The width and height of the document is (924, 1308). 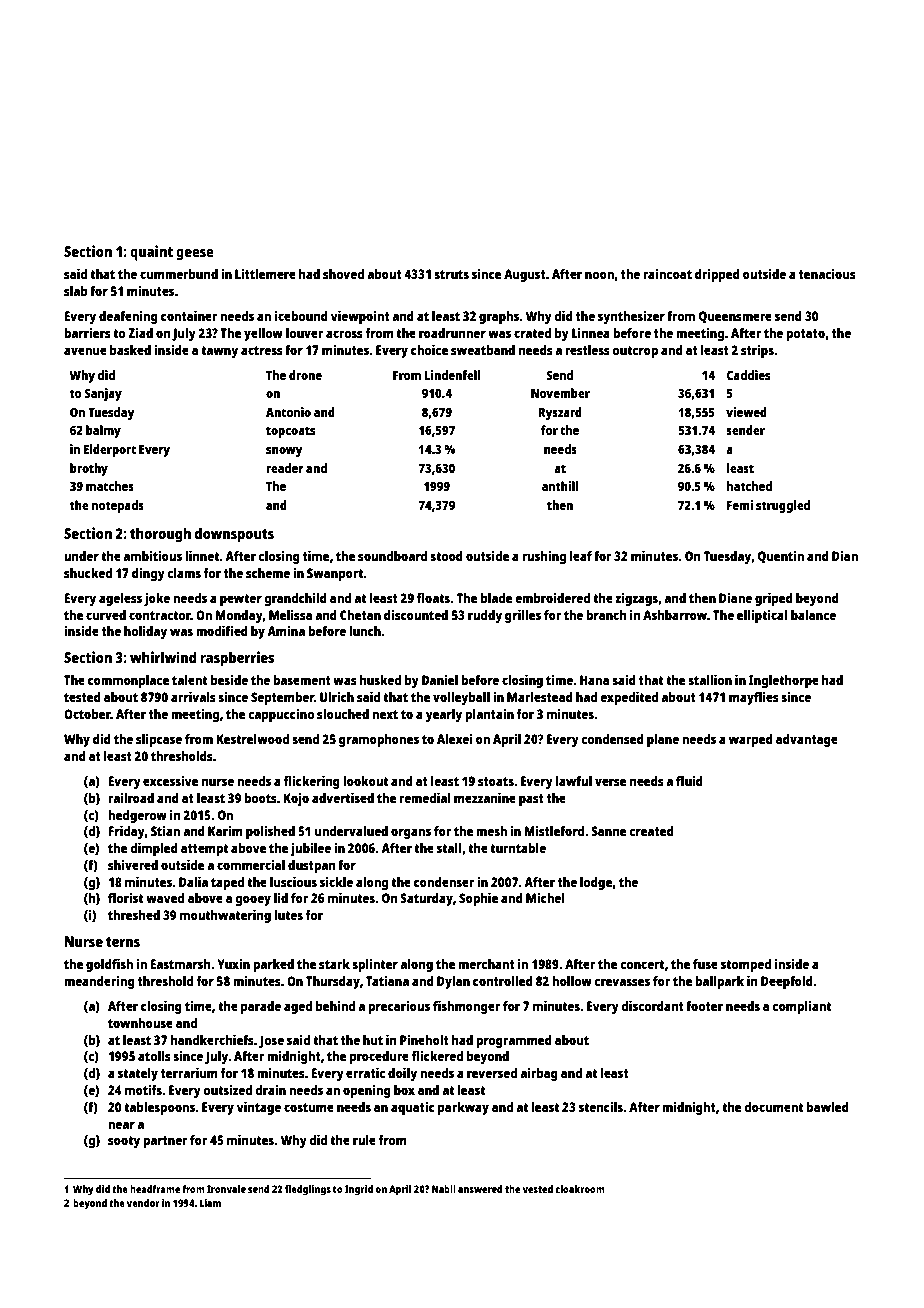 What do you see at coordinates (545, 898) in the document?
I see `Michel` at bounding box center [545, 898].
